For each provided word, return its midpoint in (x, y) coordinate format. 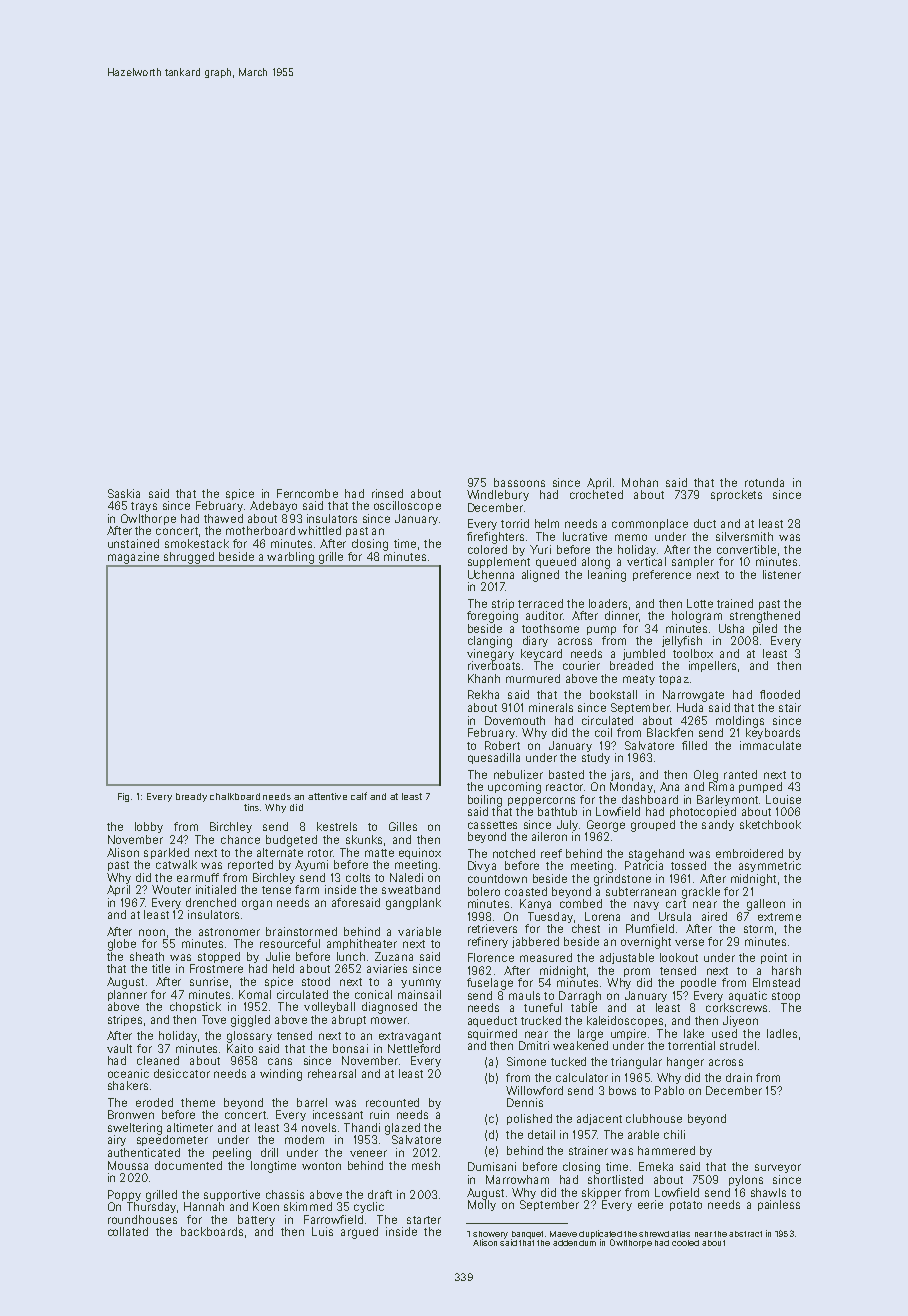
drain (739, 1077)
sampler (693, 562)
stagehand (656, 855)
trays (144, 507)
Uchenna (491, 574)
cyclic (369, 1207)
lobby (149, 827)
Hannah (204, 1206)
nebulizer (518, 774)
